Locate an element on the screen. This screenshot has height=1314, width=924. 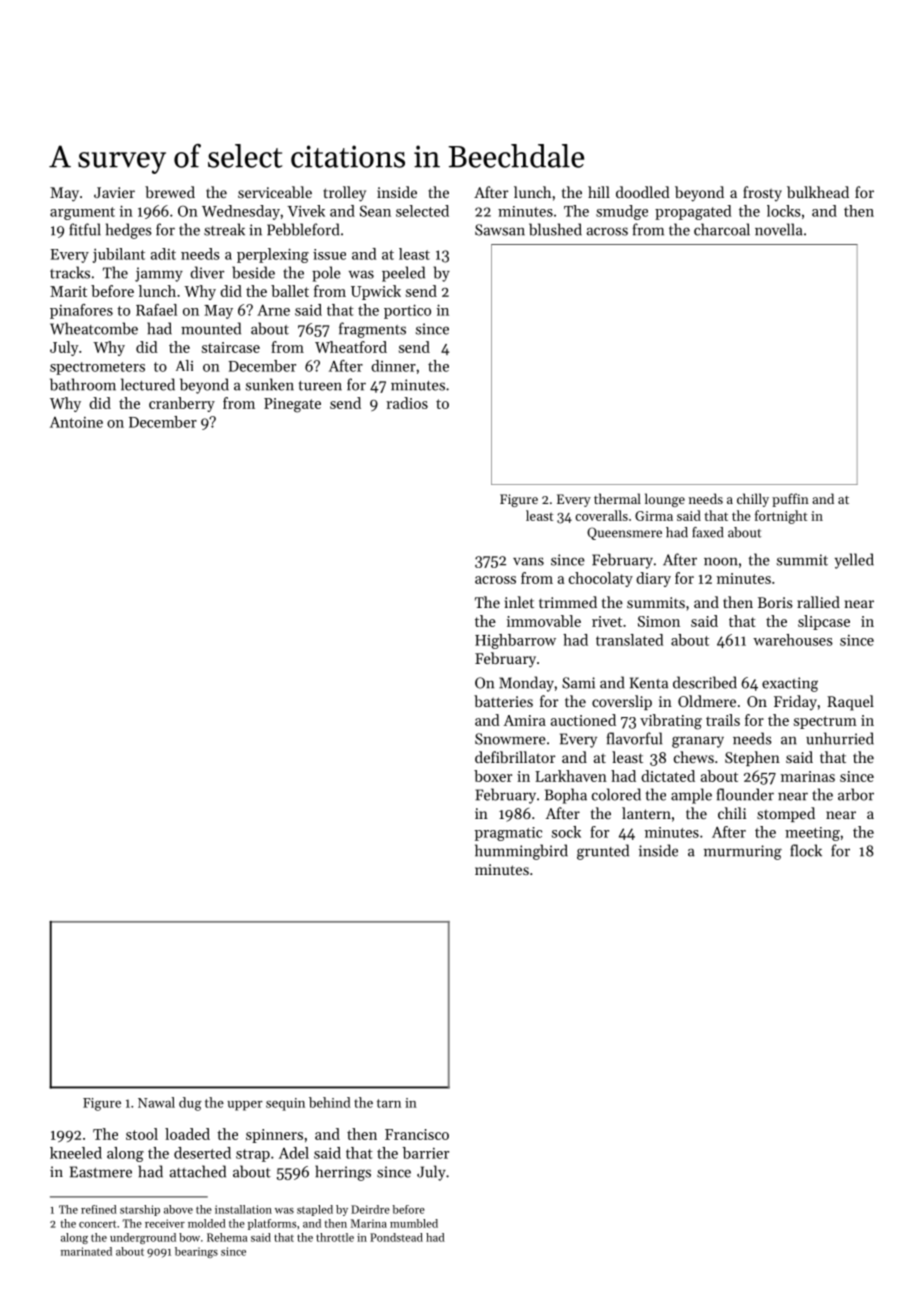
Antoine is located at coordinates (76, 422).
